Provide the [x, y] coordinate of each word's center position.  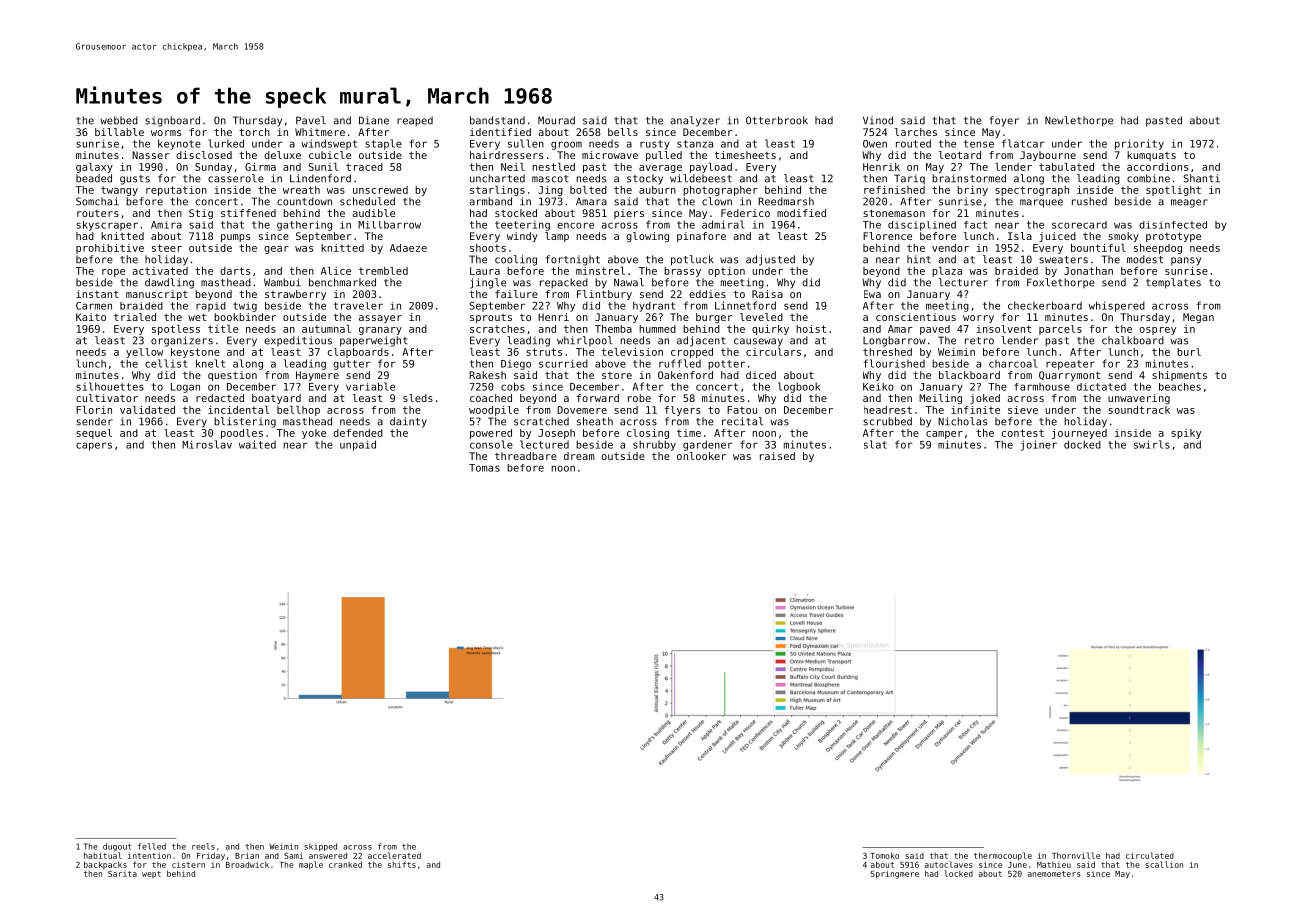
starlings [497, 191]
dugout [117, 847]
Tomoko [884, 855]
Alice [336, 271]
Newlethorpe [1079, 121]
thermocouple [1003, 856]
